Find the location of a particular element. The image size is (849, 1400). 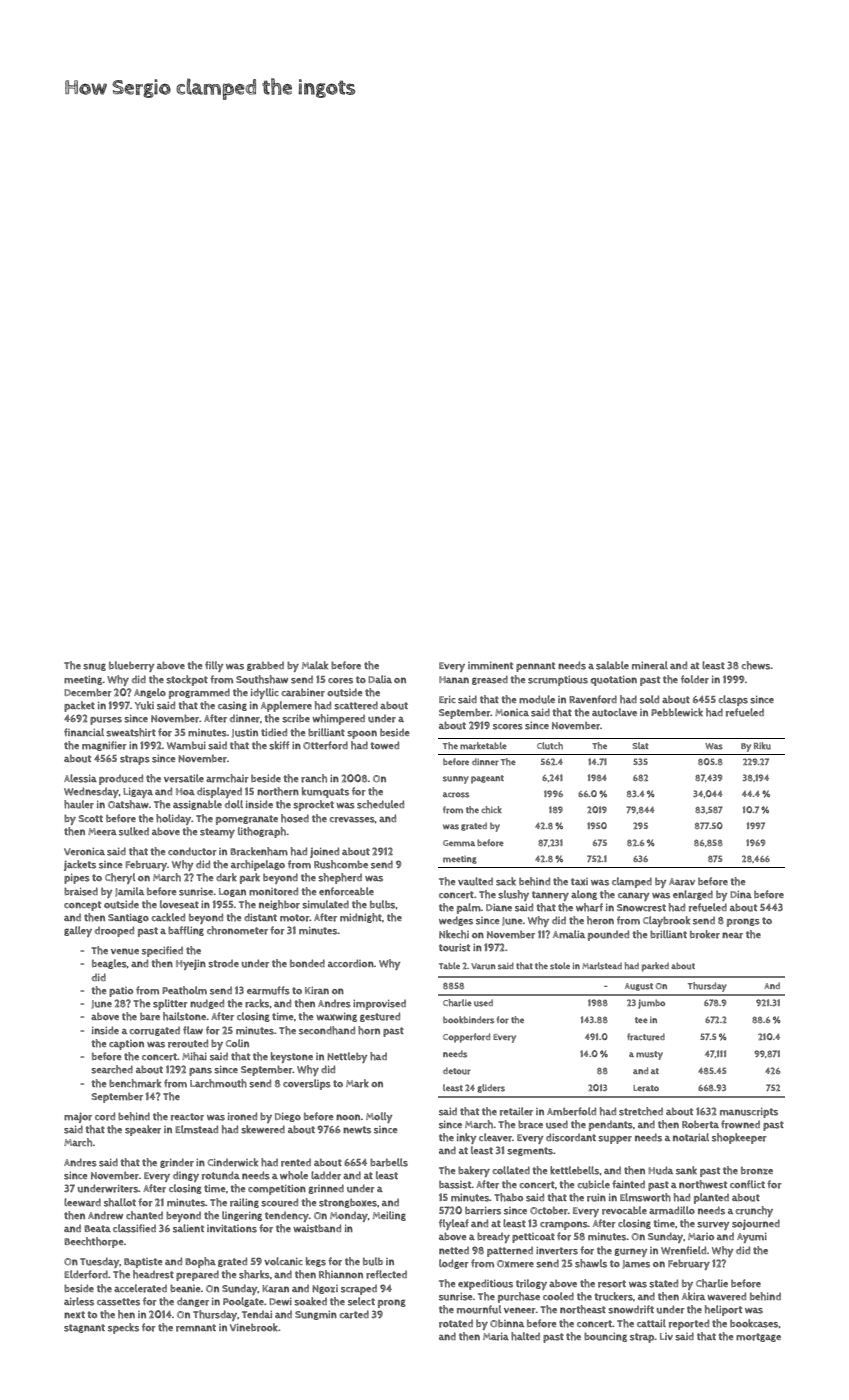

northwest is located at coordinates (703, 1184).
